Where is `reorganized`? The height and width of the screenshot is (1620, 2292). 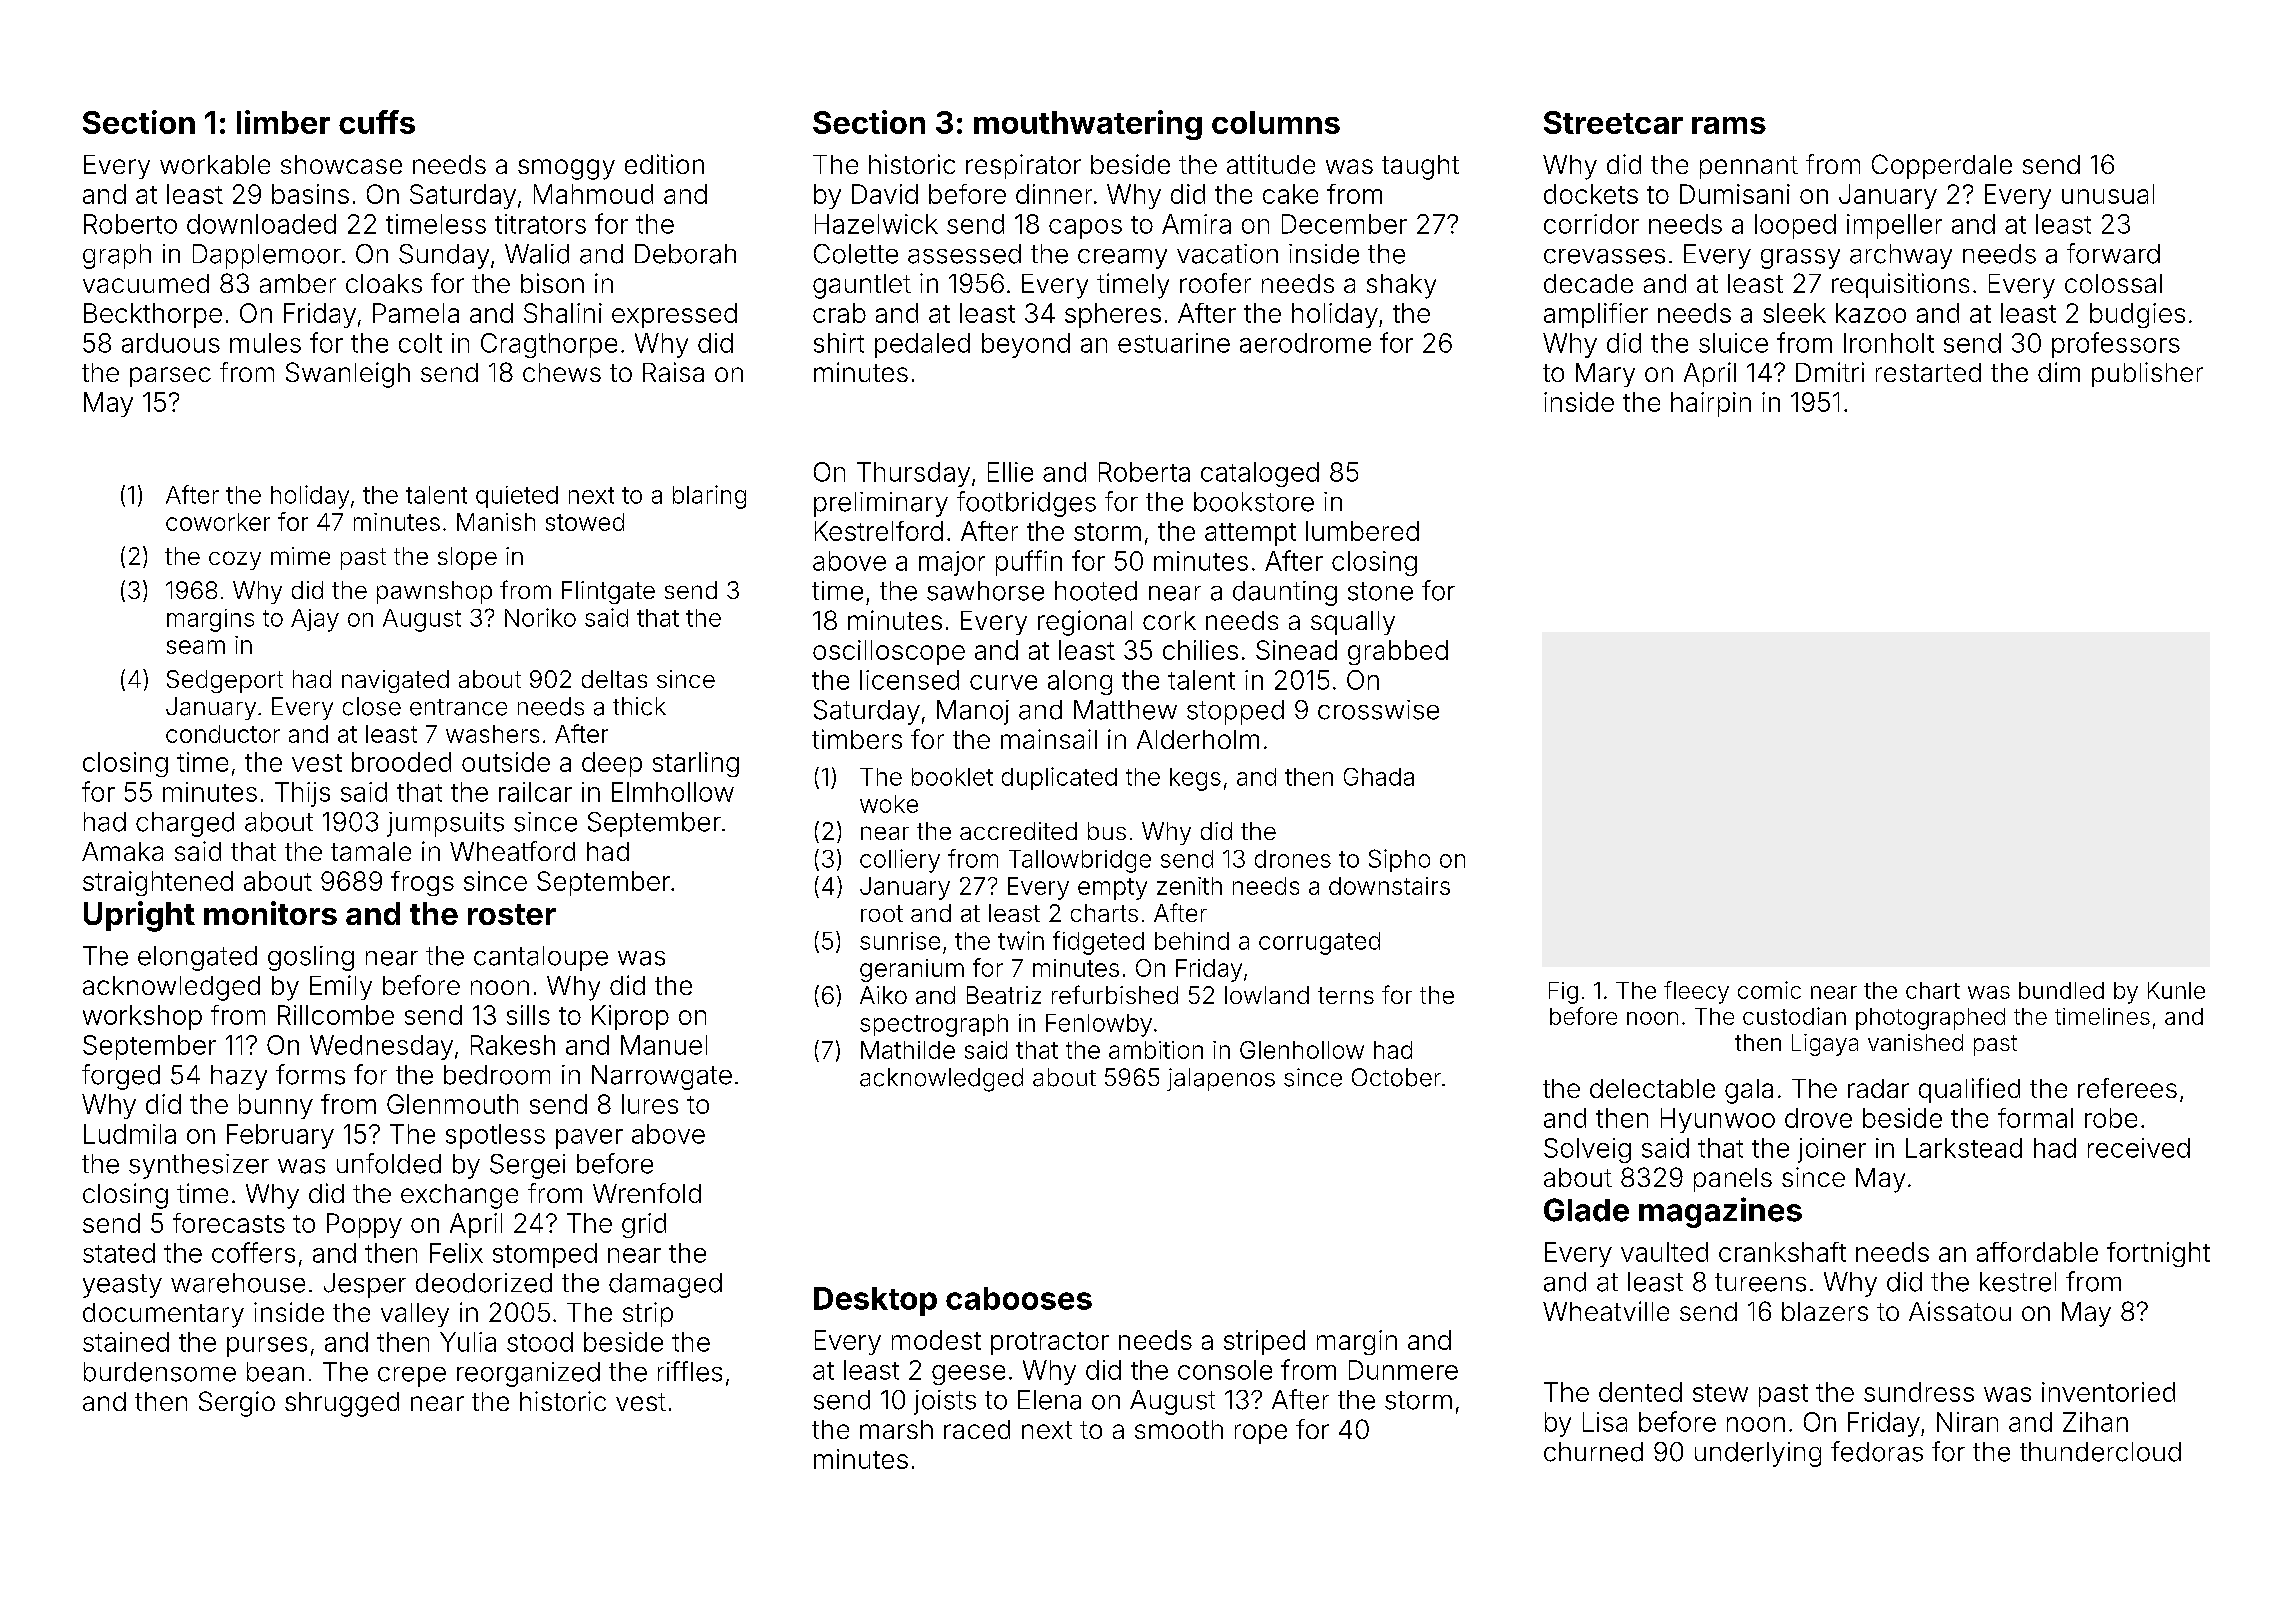
reorganized is located at coordinates (528, 1374).
